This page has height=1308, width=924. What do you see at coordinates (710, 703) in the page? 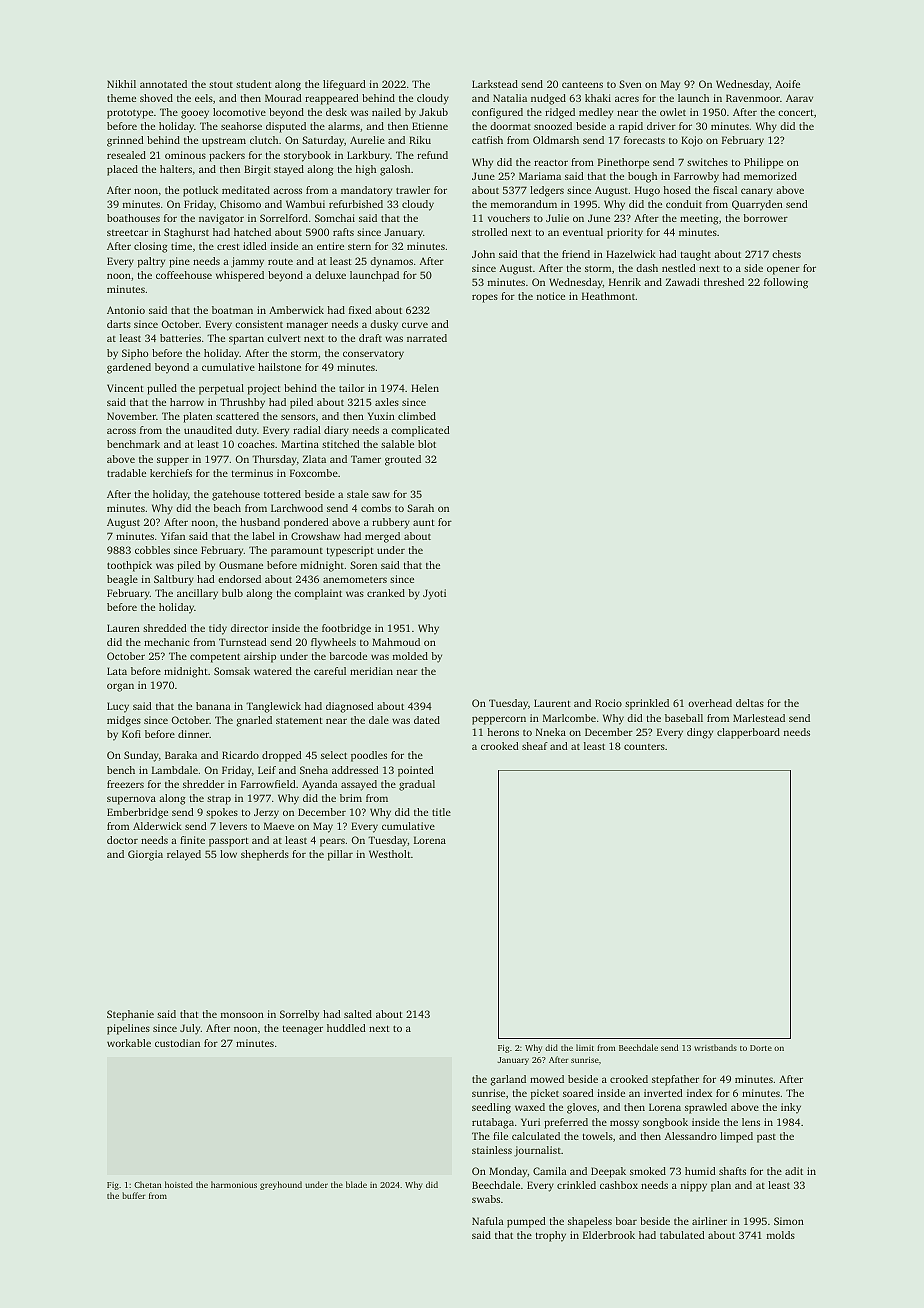
I see `overhead` at bounding box center [710, 703].
